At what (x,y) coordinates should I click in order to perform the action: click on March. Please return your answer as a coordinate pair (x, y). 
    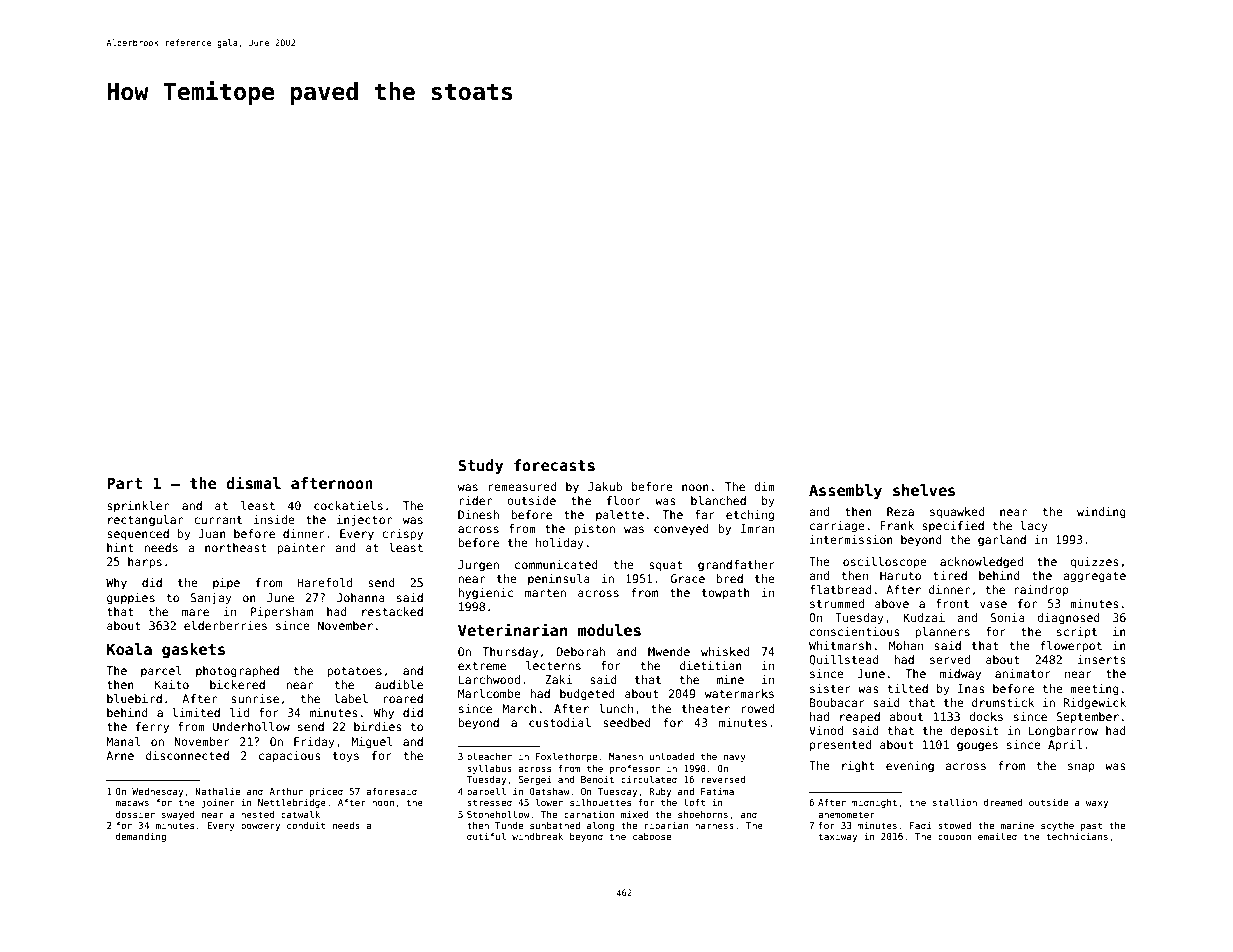
    Looking at the image, I should click on (519, 708).
